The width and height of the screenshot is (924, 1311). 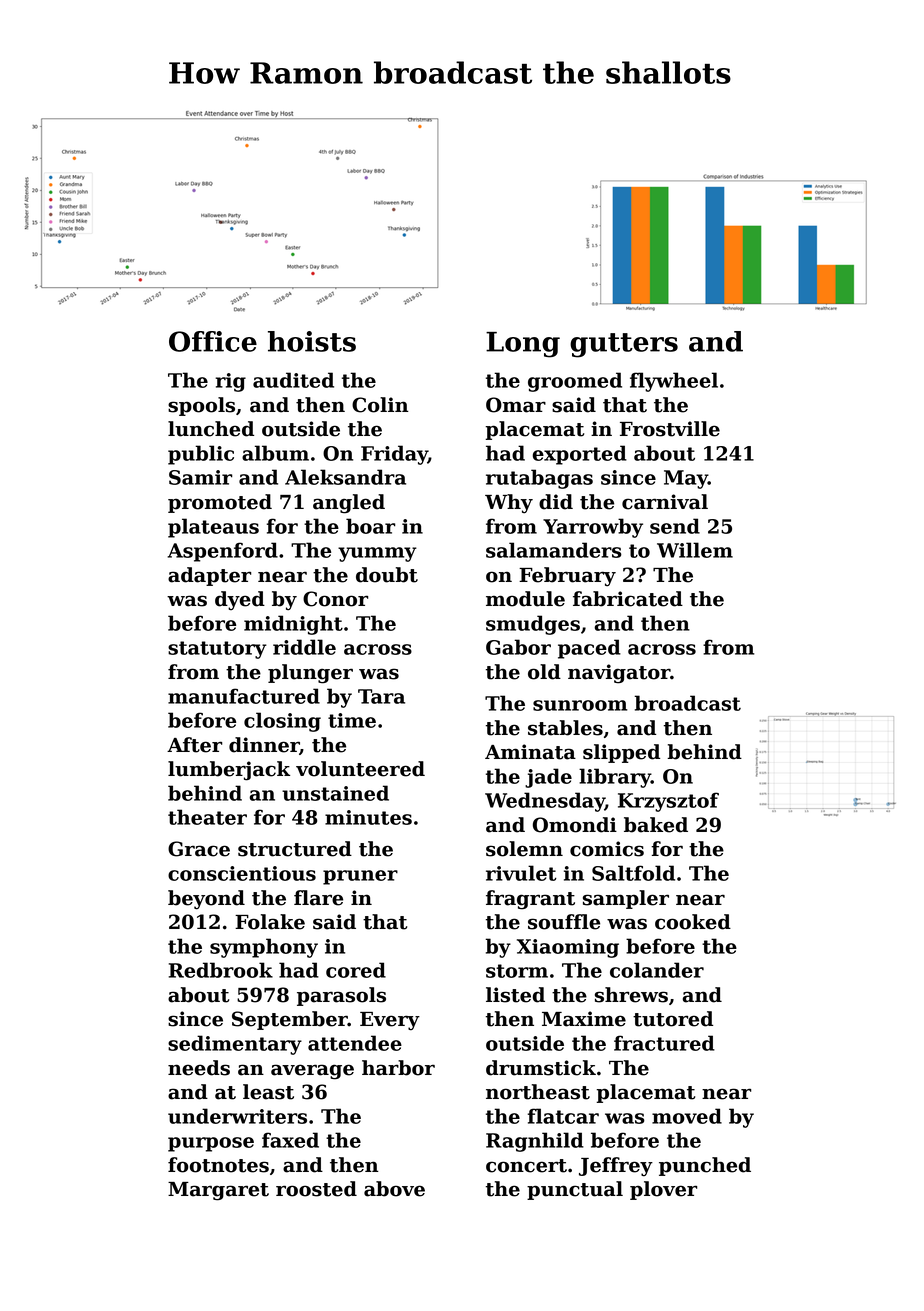 I want to click on dyed, so click(x=240, y=600).
